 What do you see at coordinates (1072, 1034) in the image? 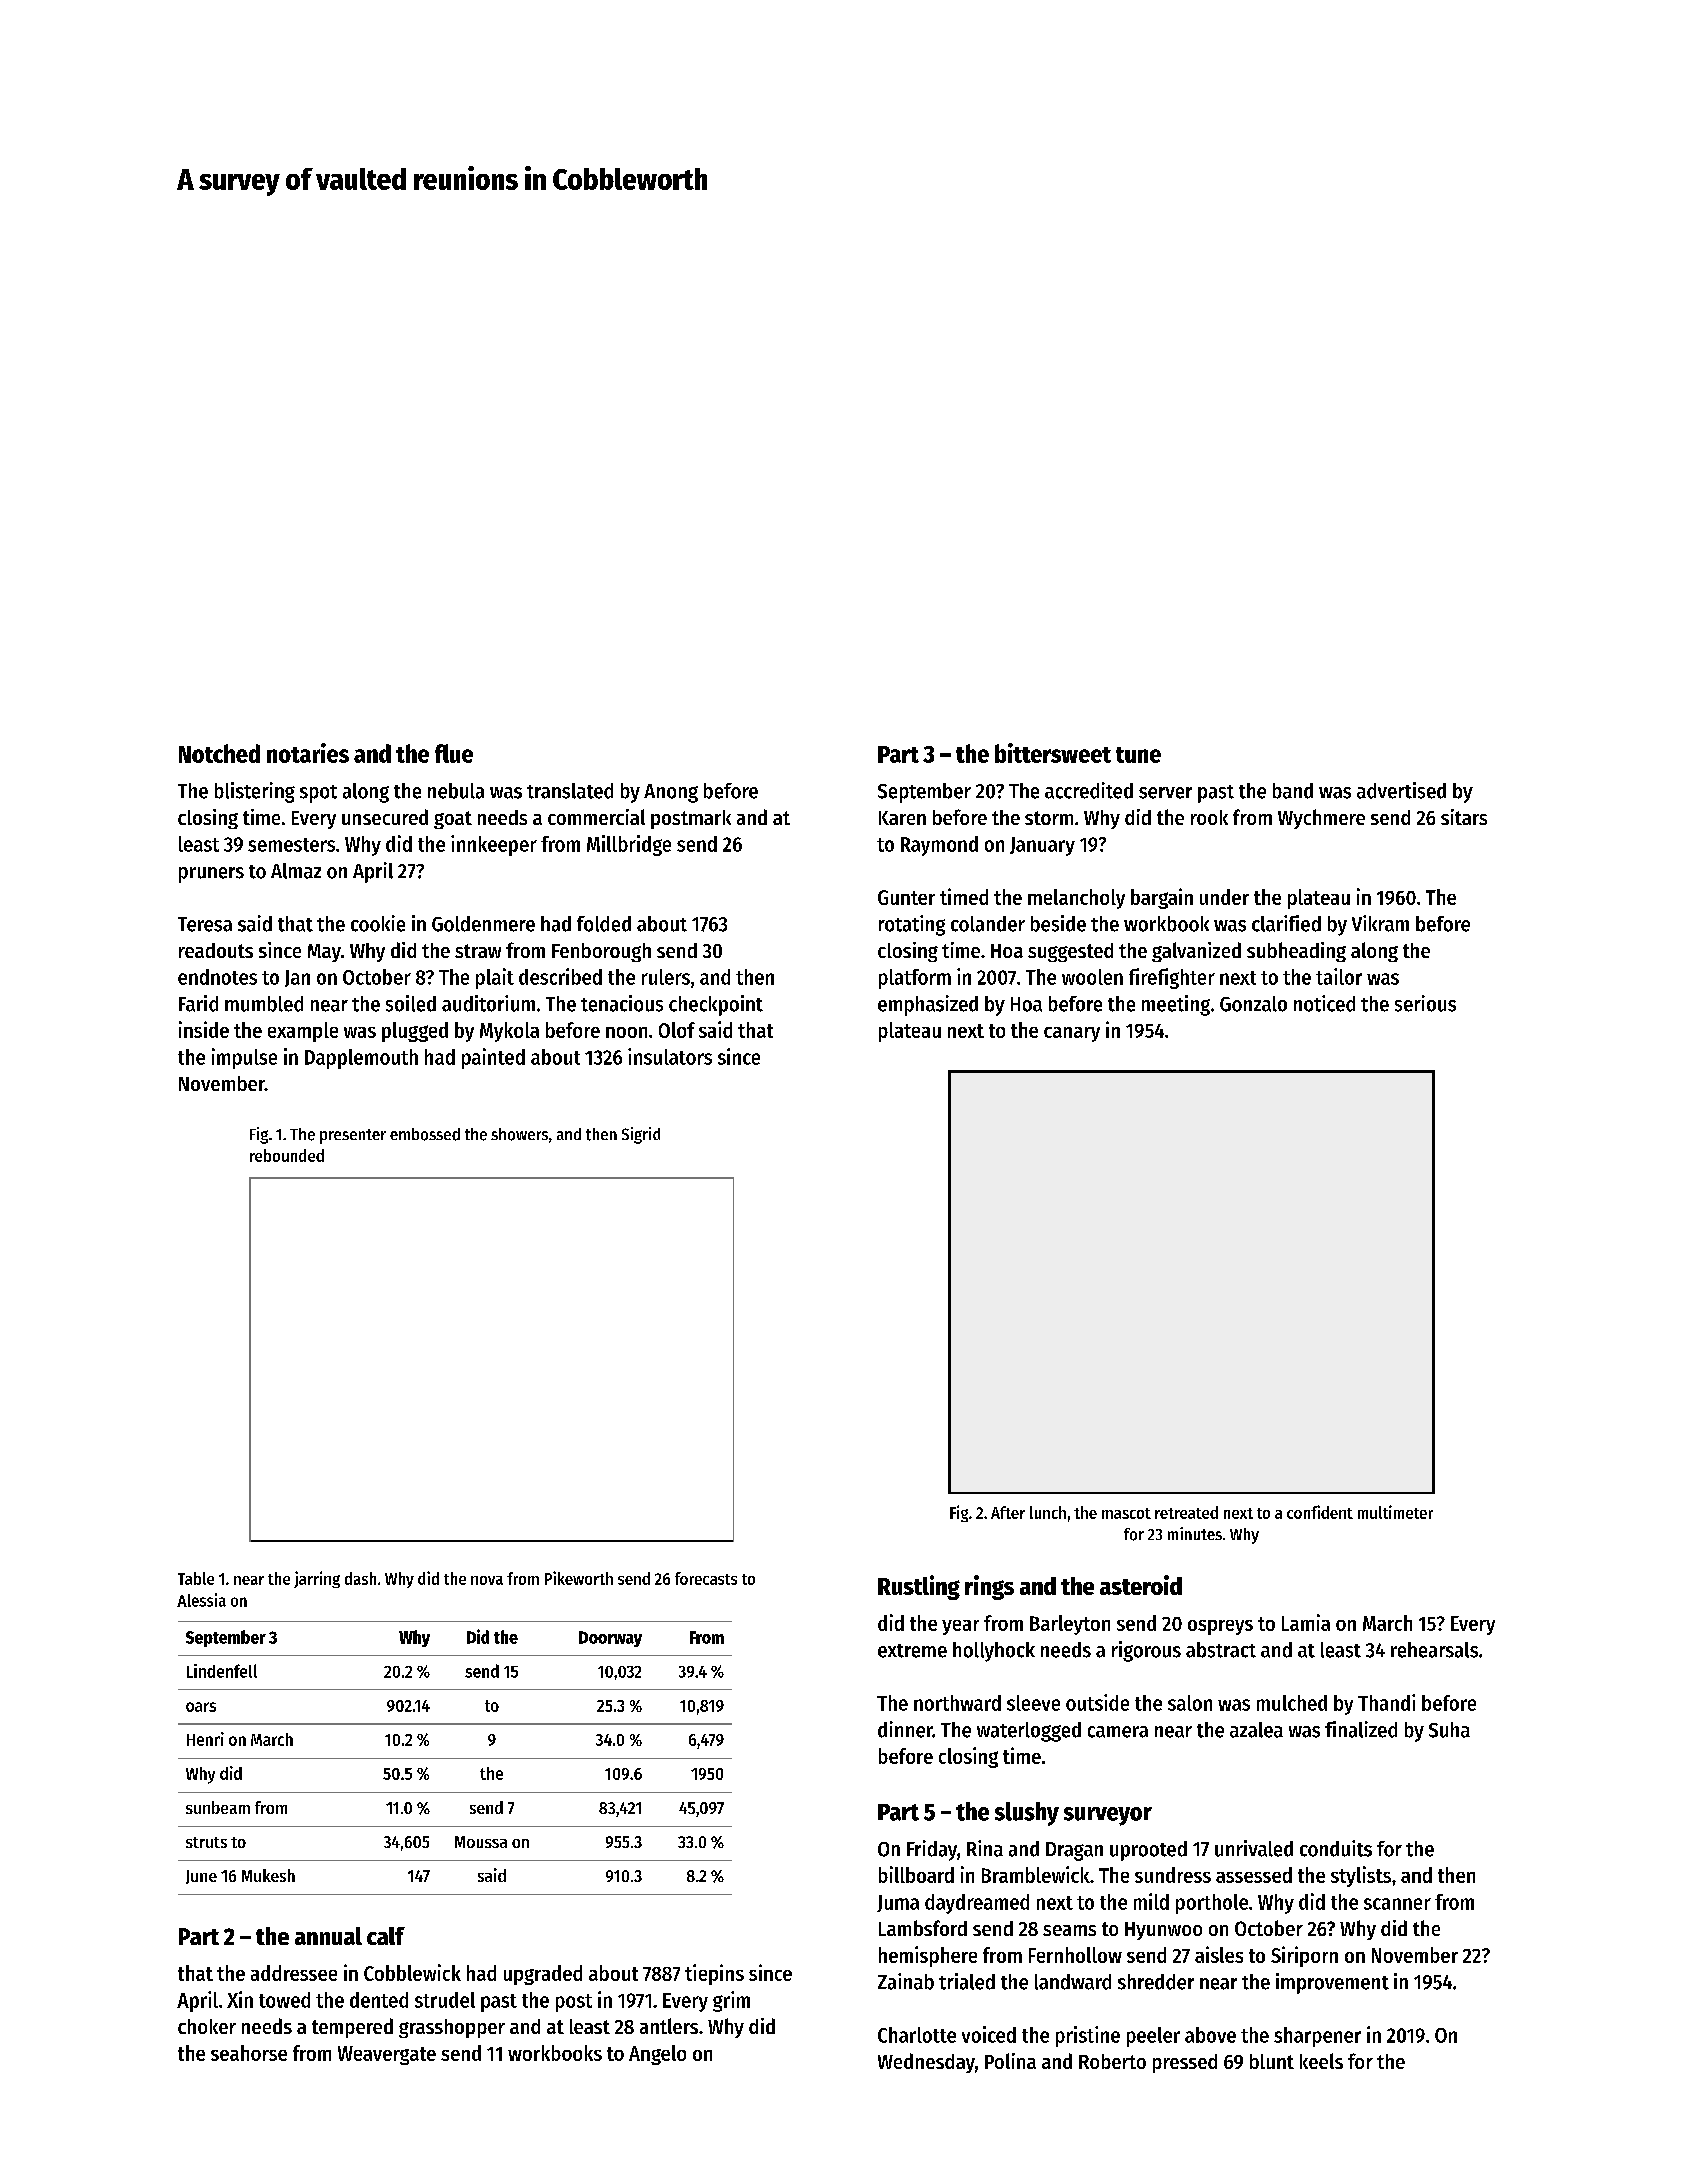
I see `canary` at bounding box center [1072, 1034].
